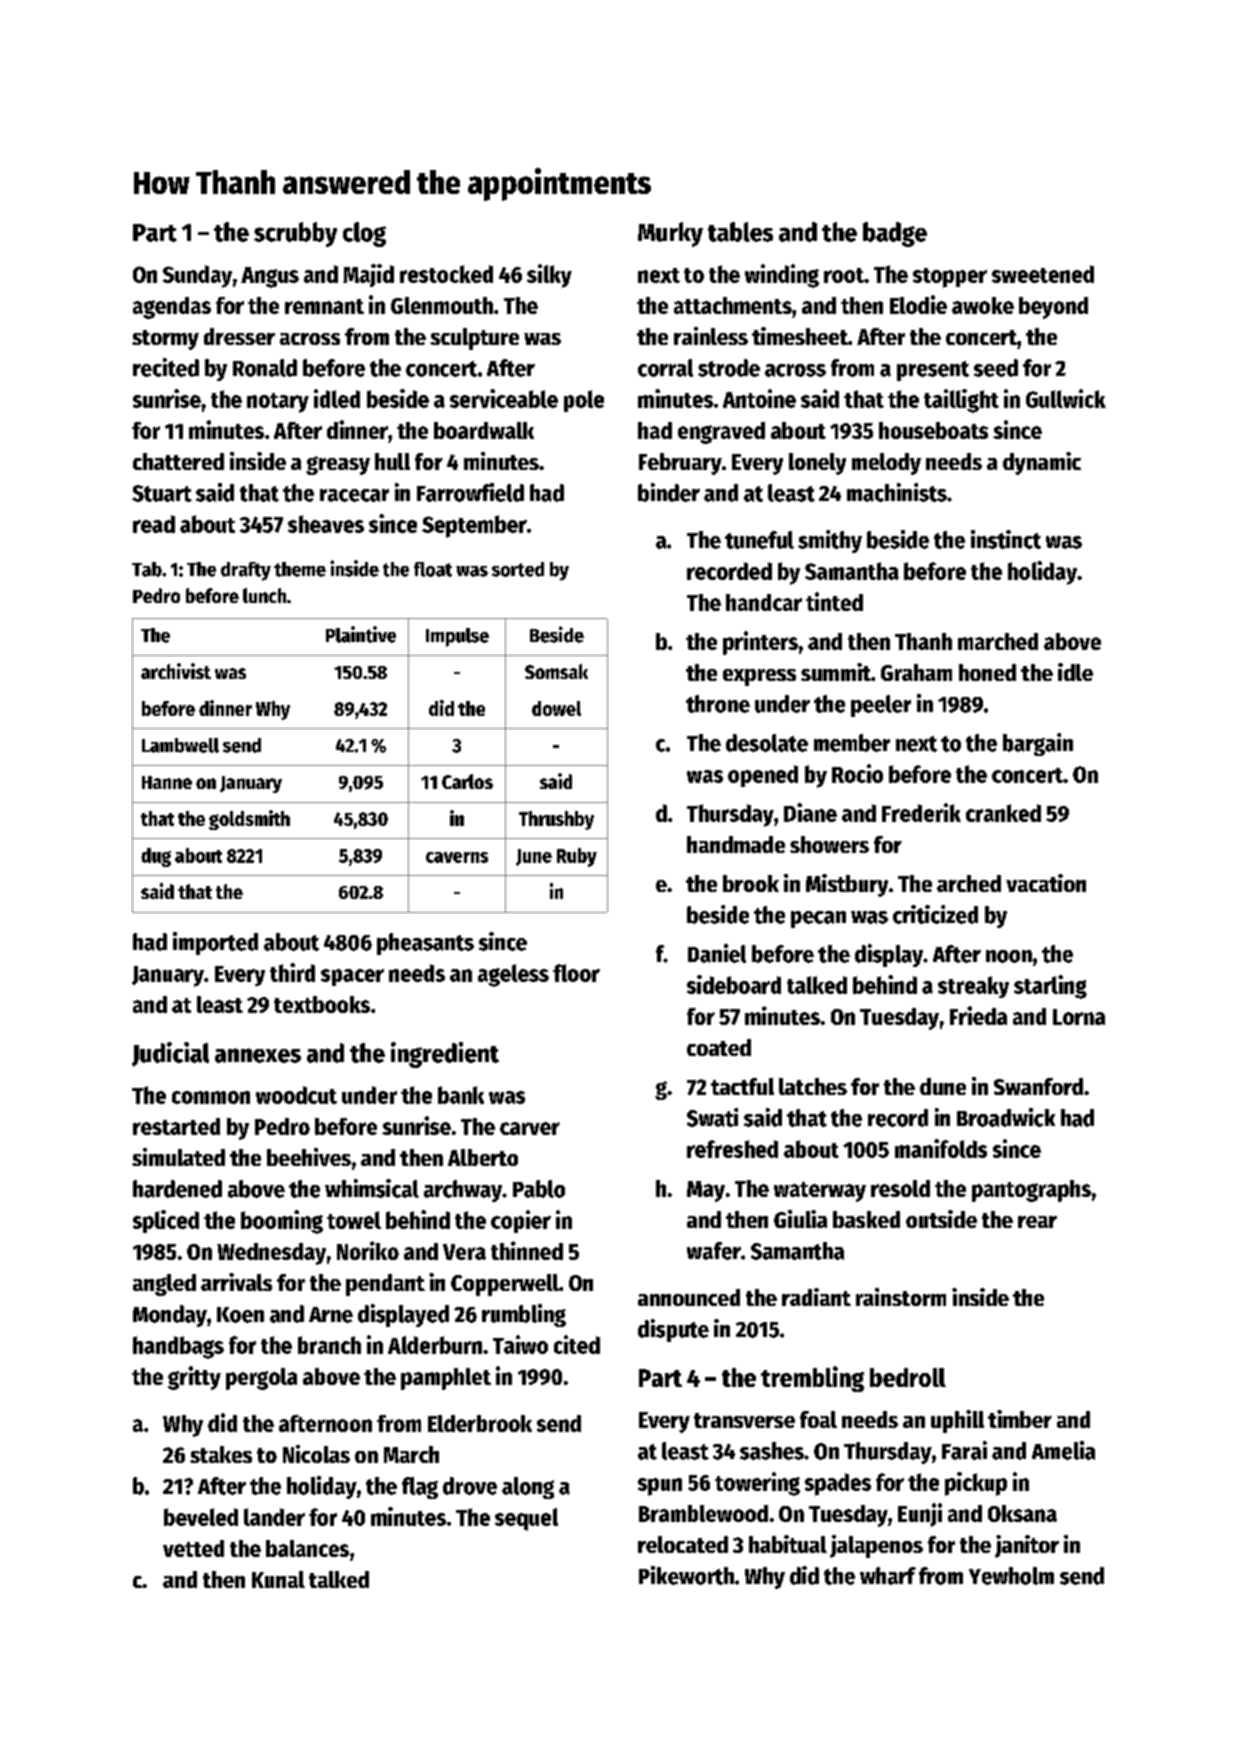 Image resolution: width=1245 pixels, height=1761 pixels. I want to click on Kunal, so click(278, 1579).
